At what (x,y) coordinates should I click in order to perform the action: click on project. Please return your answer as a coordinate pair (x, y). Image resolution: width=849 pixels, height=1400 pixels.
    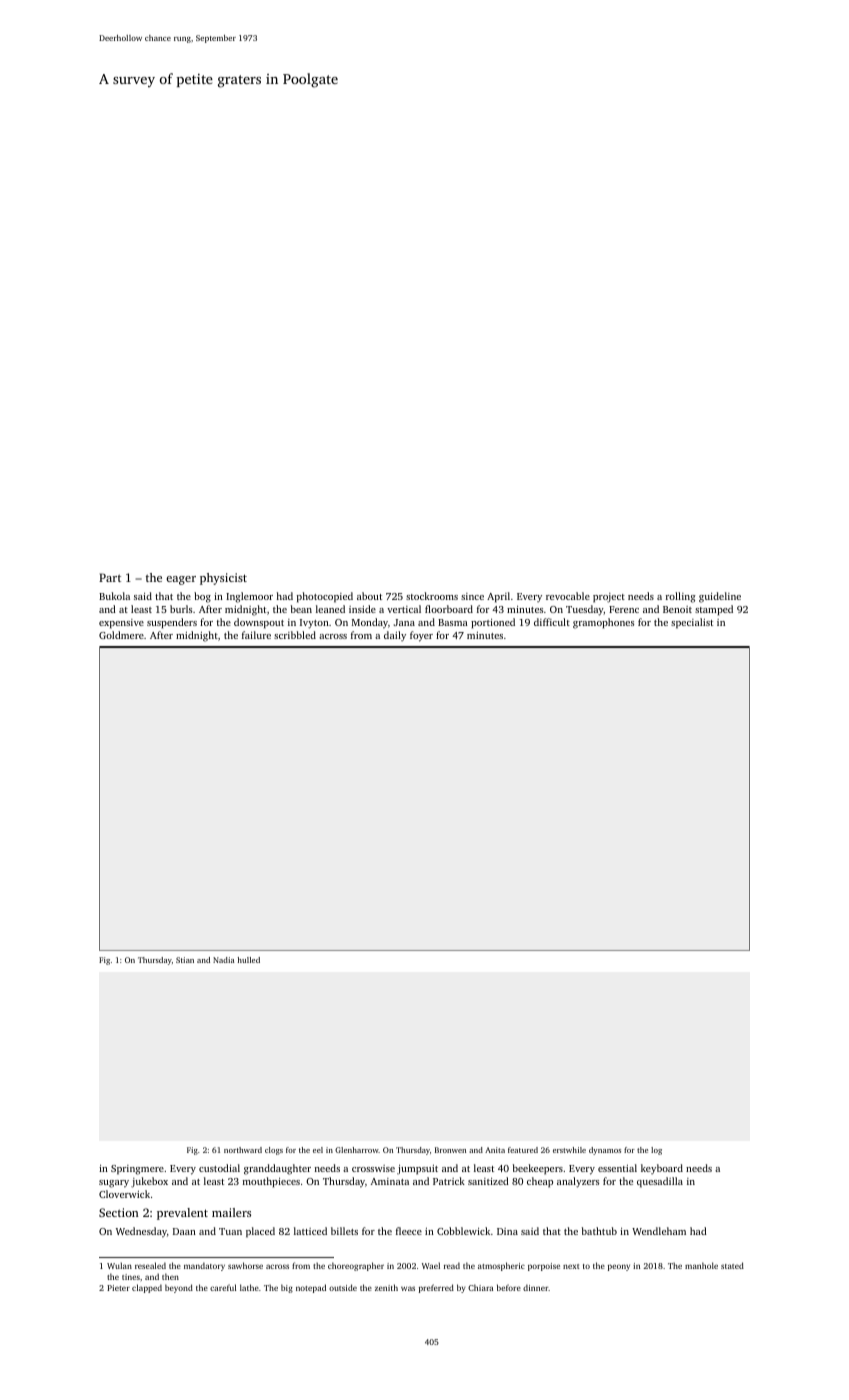
    Looking at the image, I should click on (609, 598).
